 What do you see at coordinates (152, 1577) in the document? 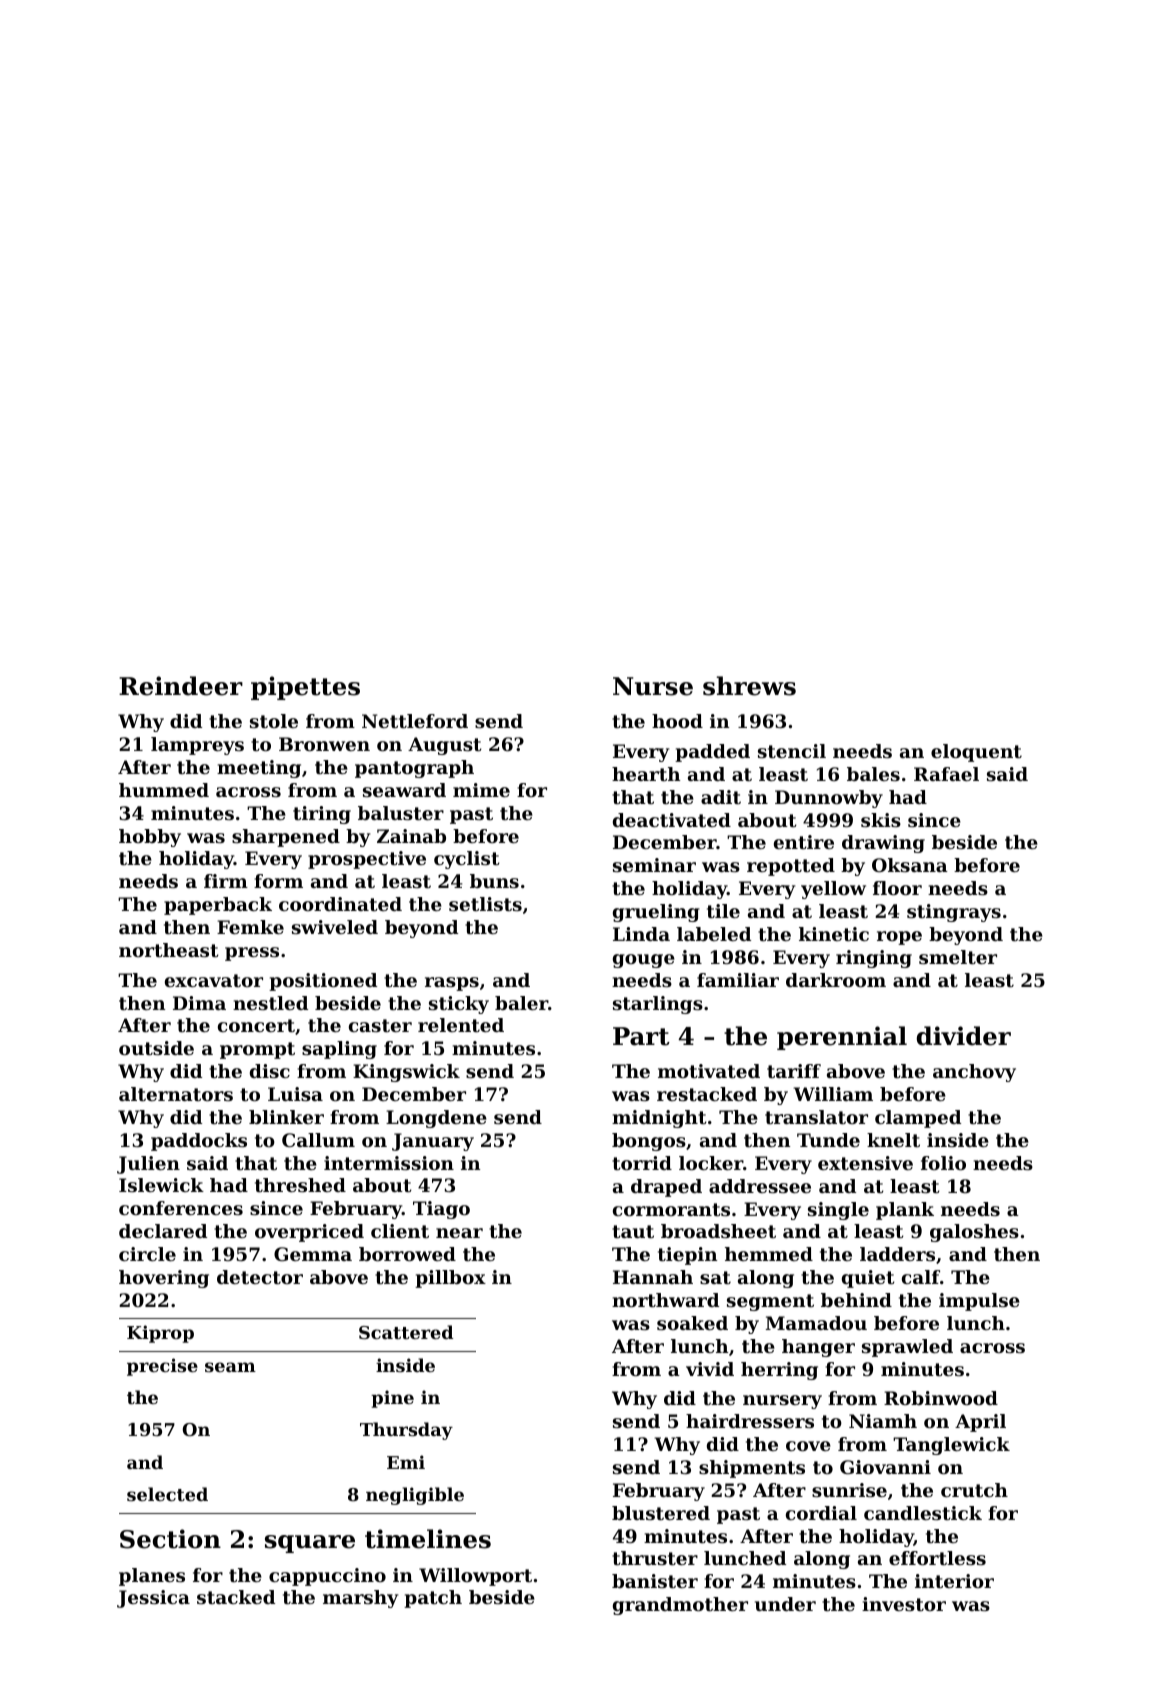
I see `planes` at bounding box center [152, 1577].
